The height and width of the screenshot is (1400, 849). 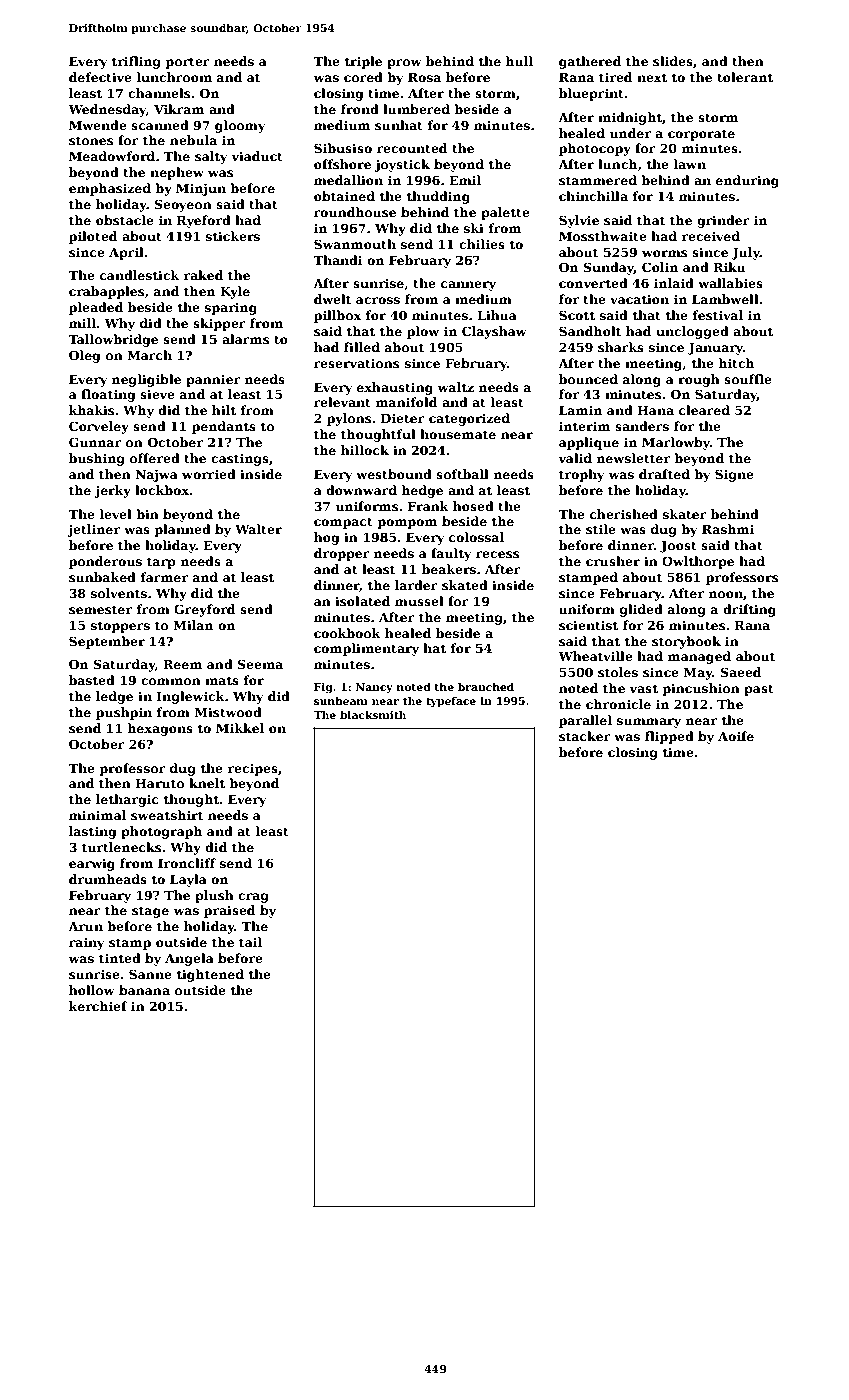 What do you see at coordinates (250, 942) in the screenshot?
I see `tail` at bounding box center [250, 942].
